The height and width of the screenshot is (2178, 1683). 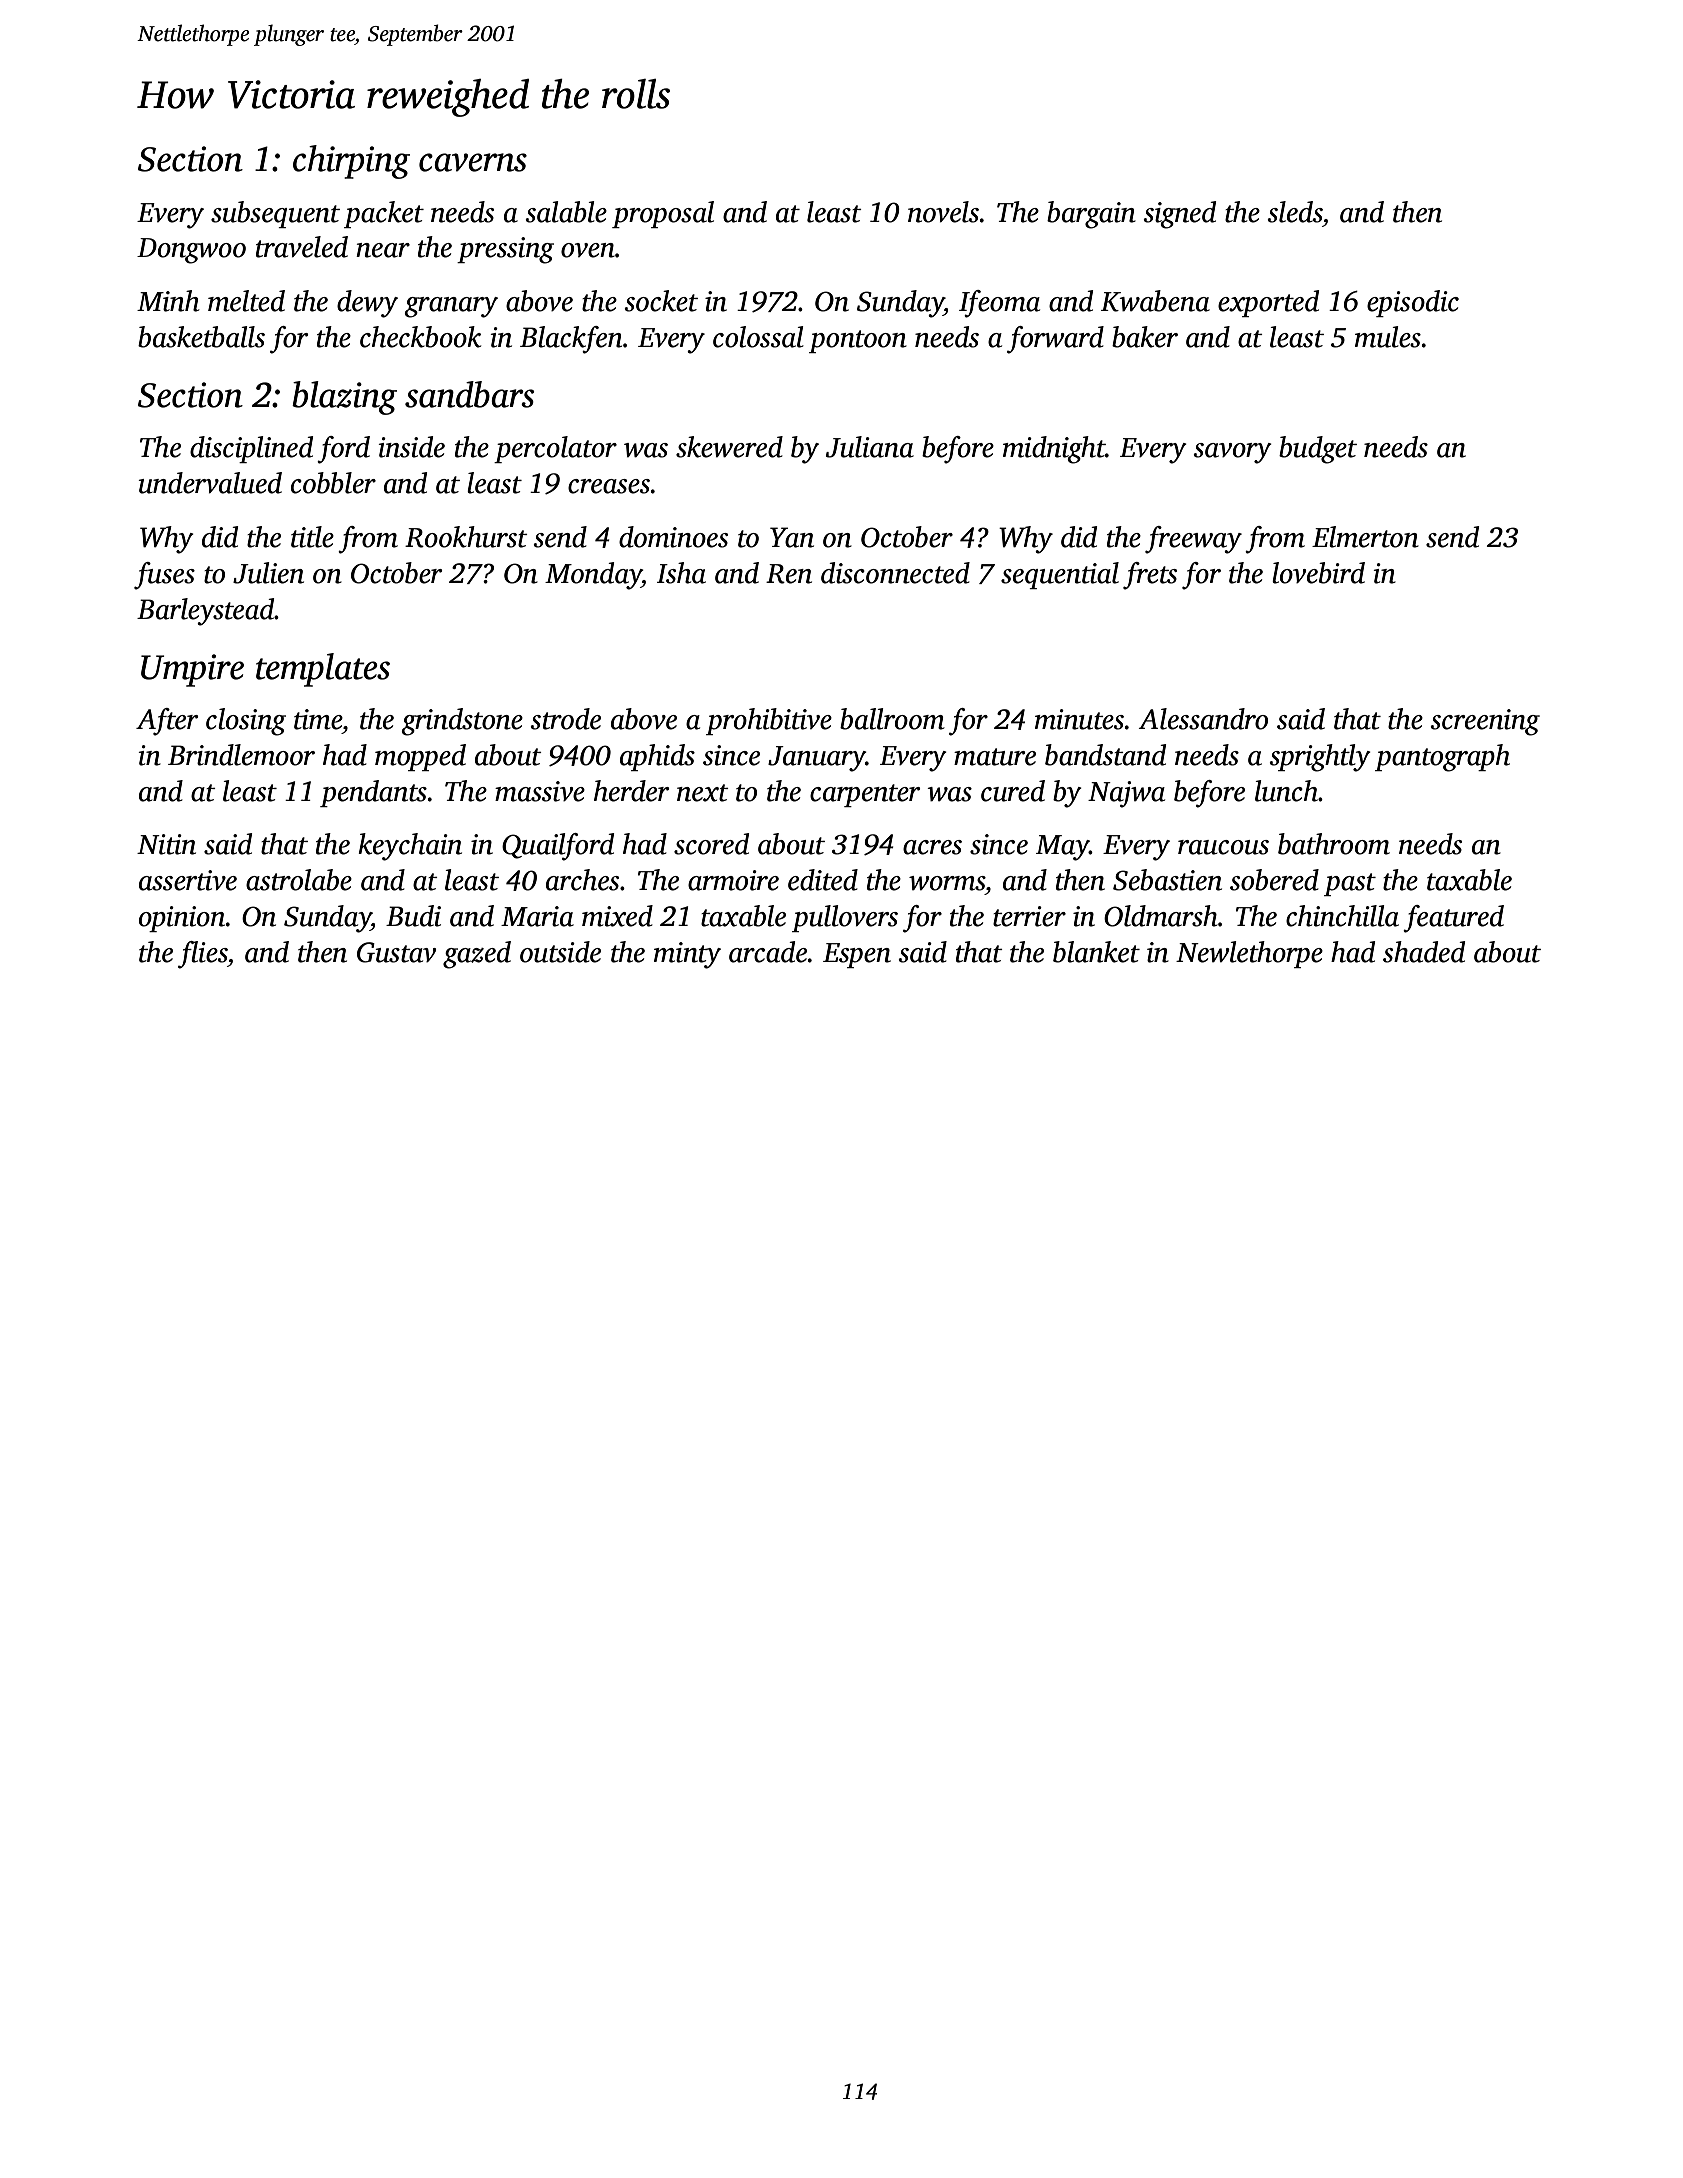 What do you see at coordinates (384, 214) in the screenshot?
I see `packet` at bounding box center [384, 214].
